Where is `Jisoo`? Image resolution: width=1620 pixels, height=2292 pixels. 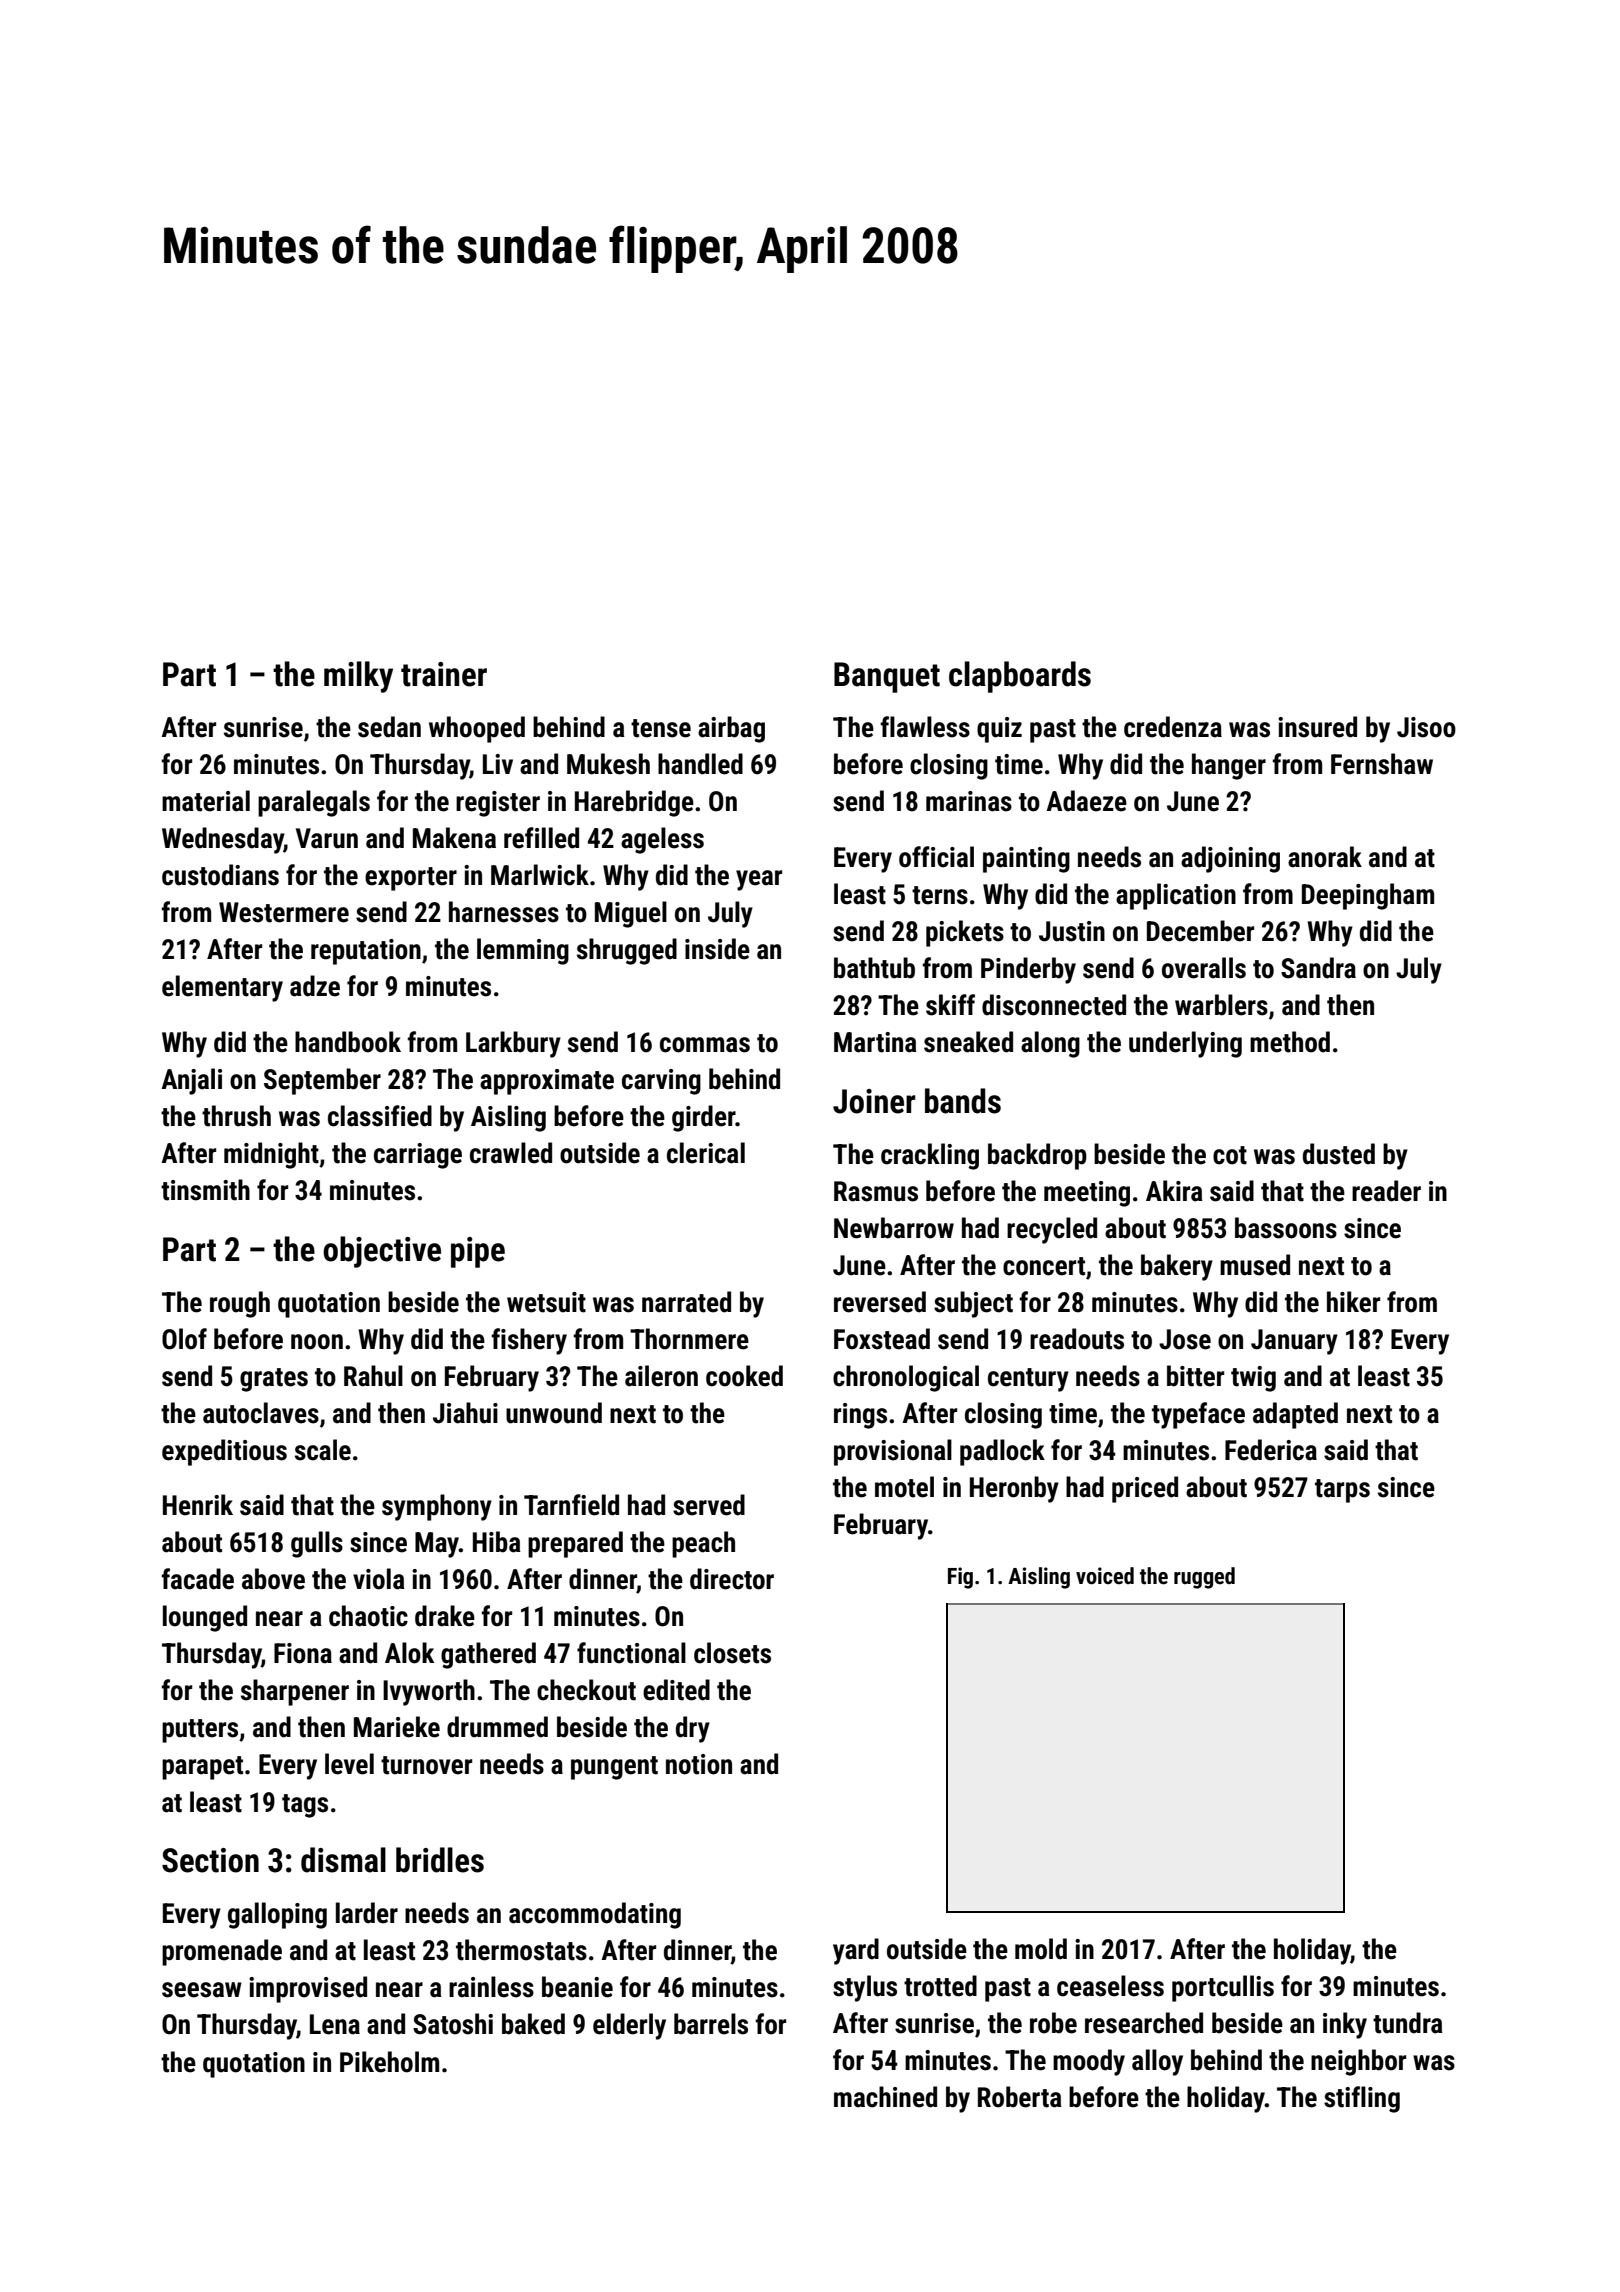
Jisoo is located at coordinates (1426, 727).
